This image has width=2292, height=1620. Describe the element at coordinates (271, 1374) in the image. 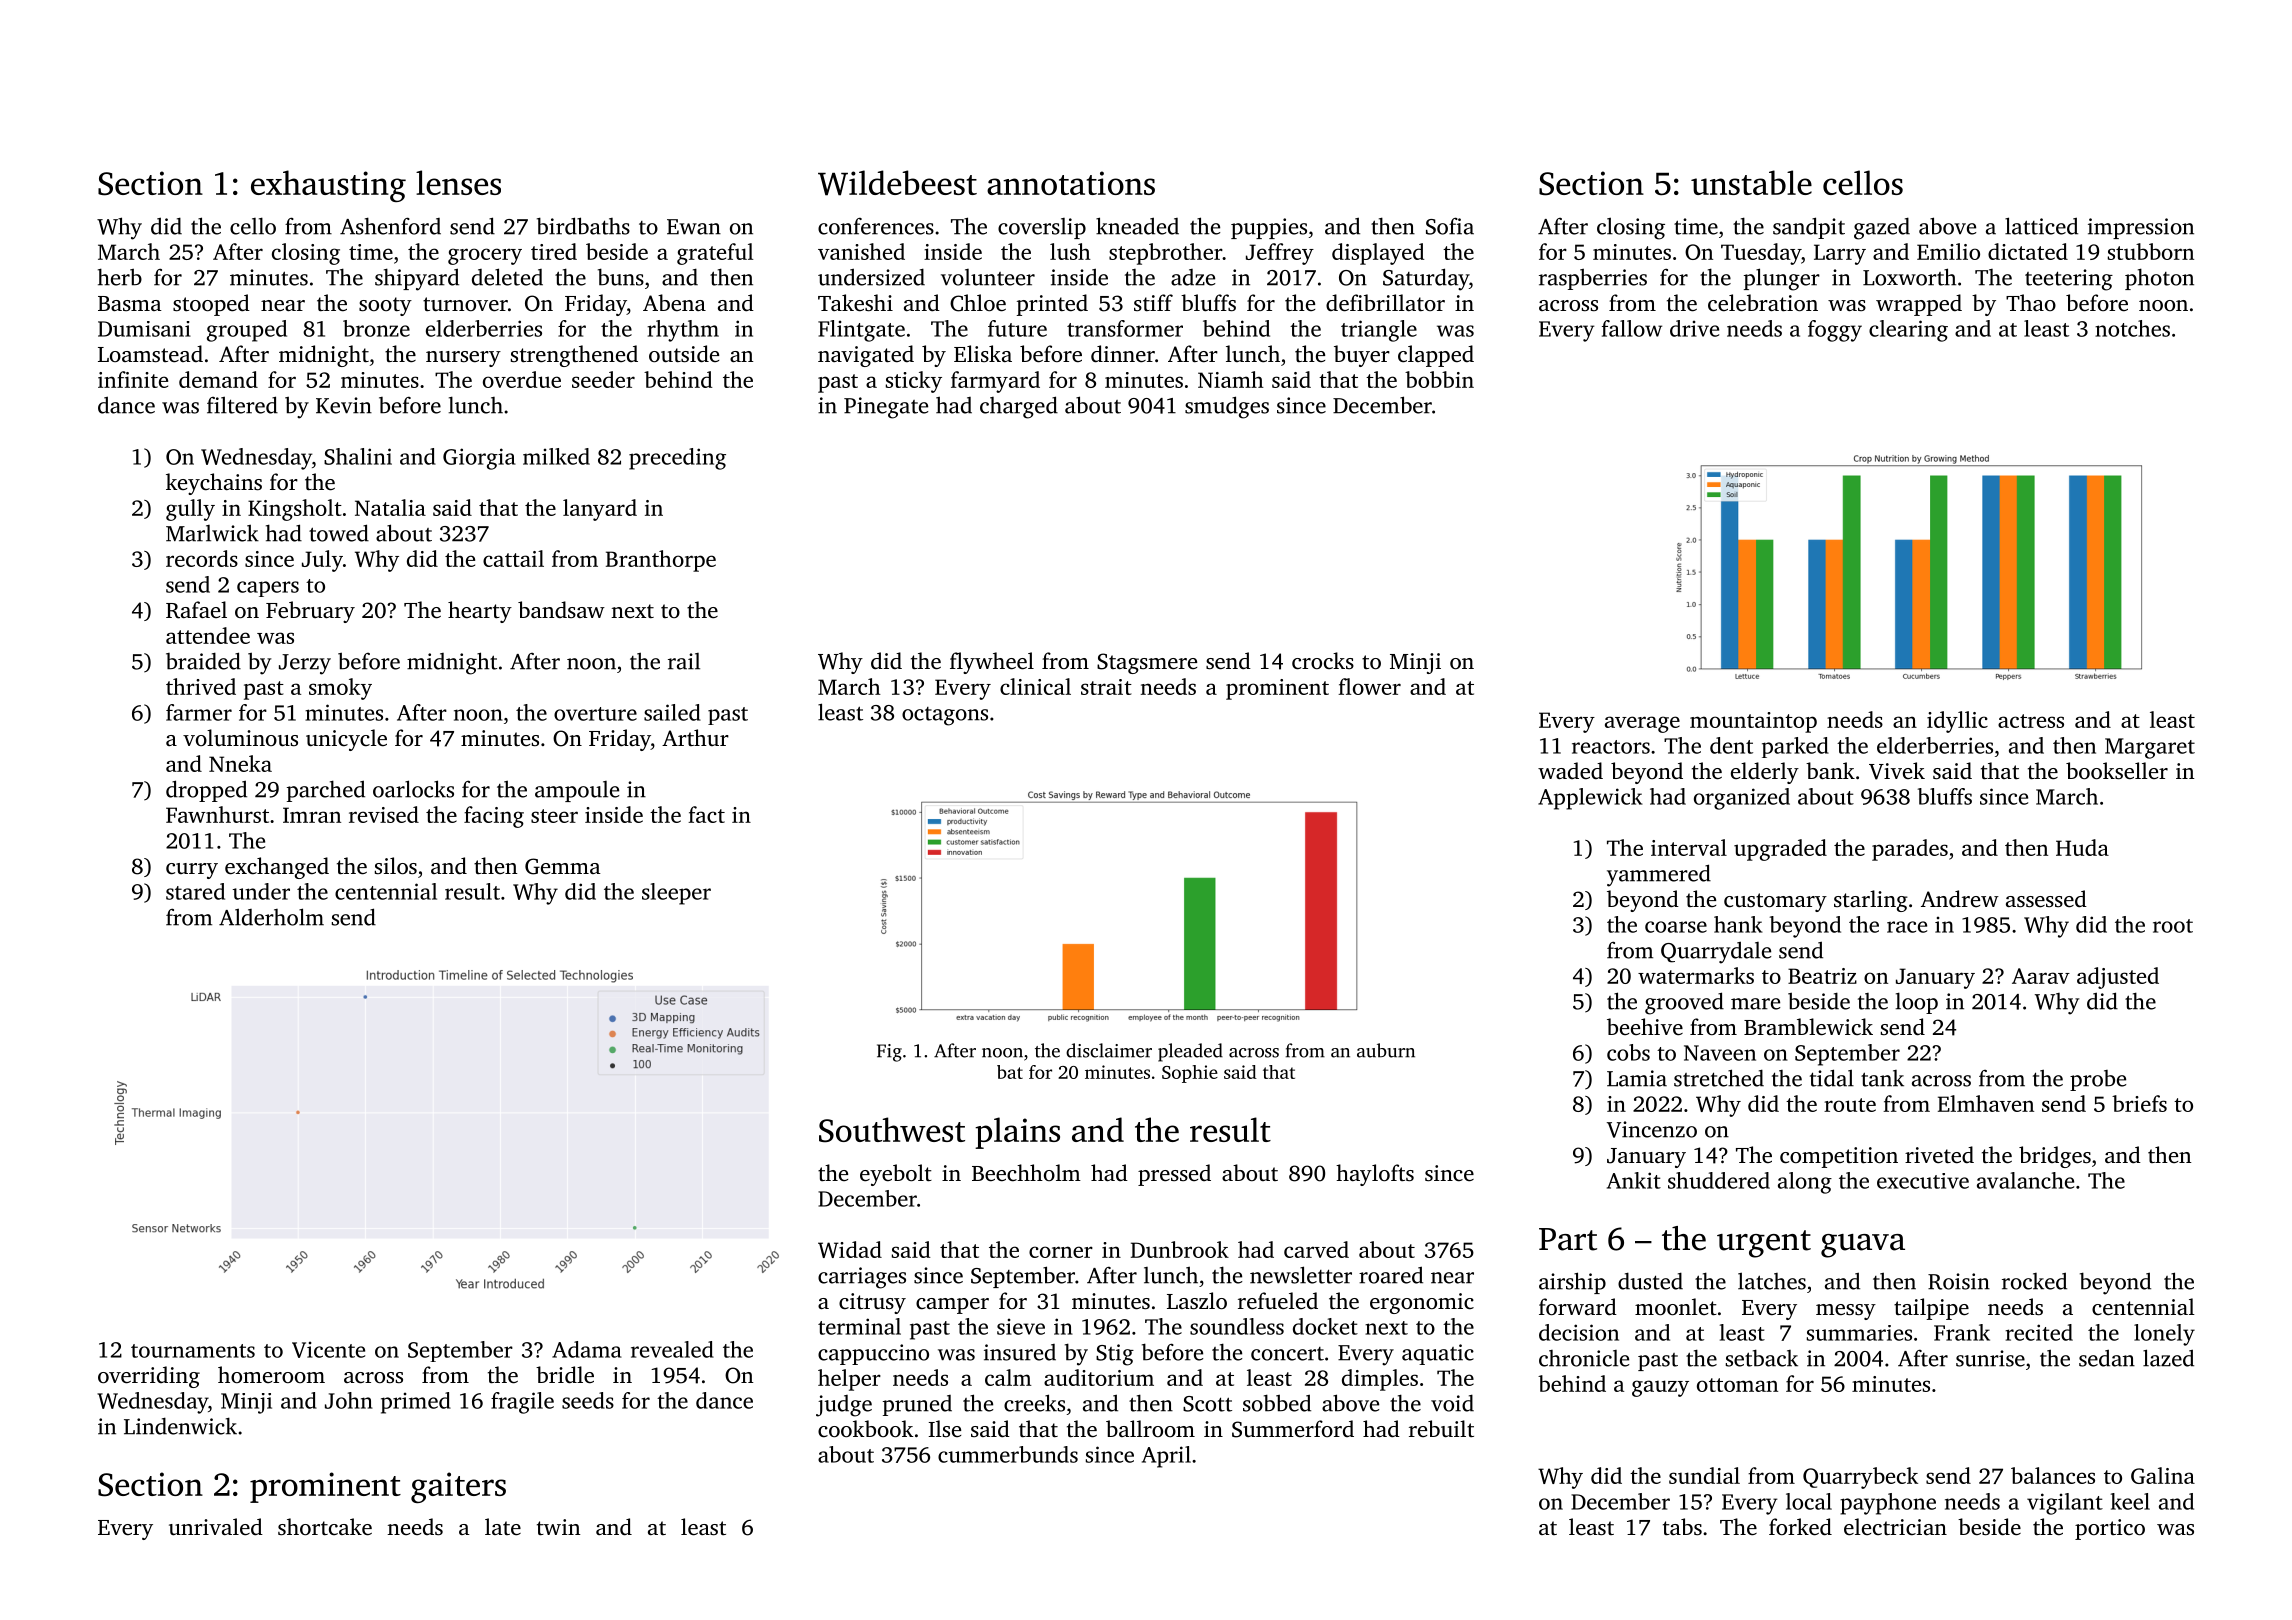

I see `homeroom` at that location.
